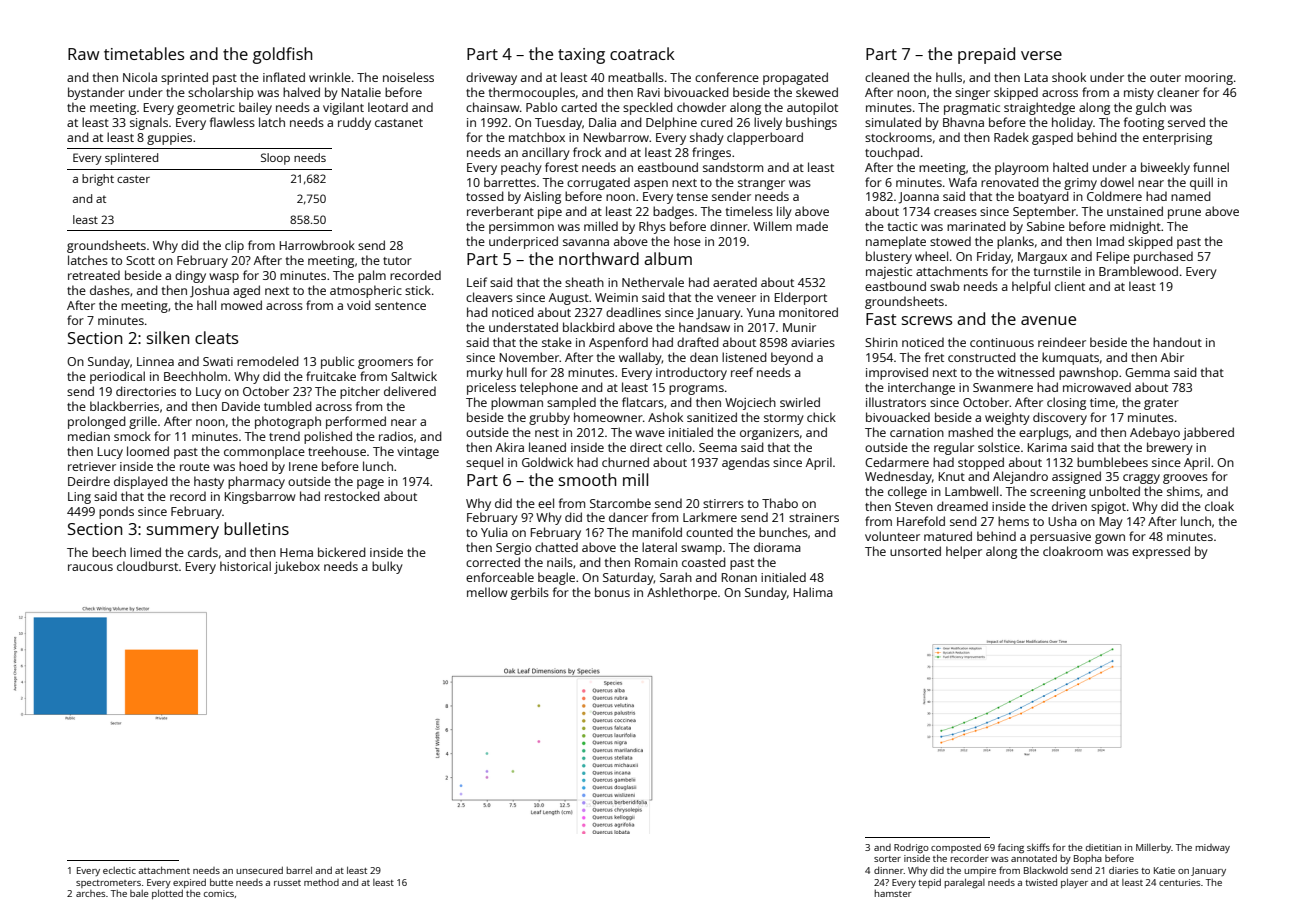  What do you see at coordinates (1161, 552) in the image?
I see `expressed` at bounding box center [1161, 552].
